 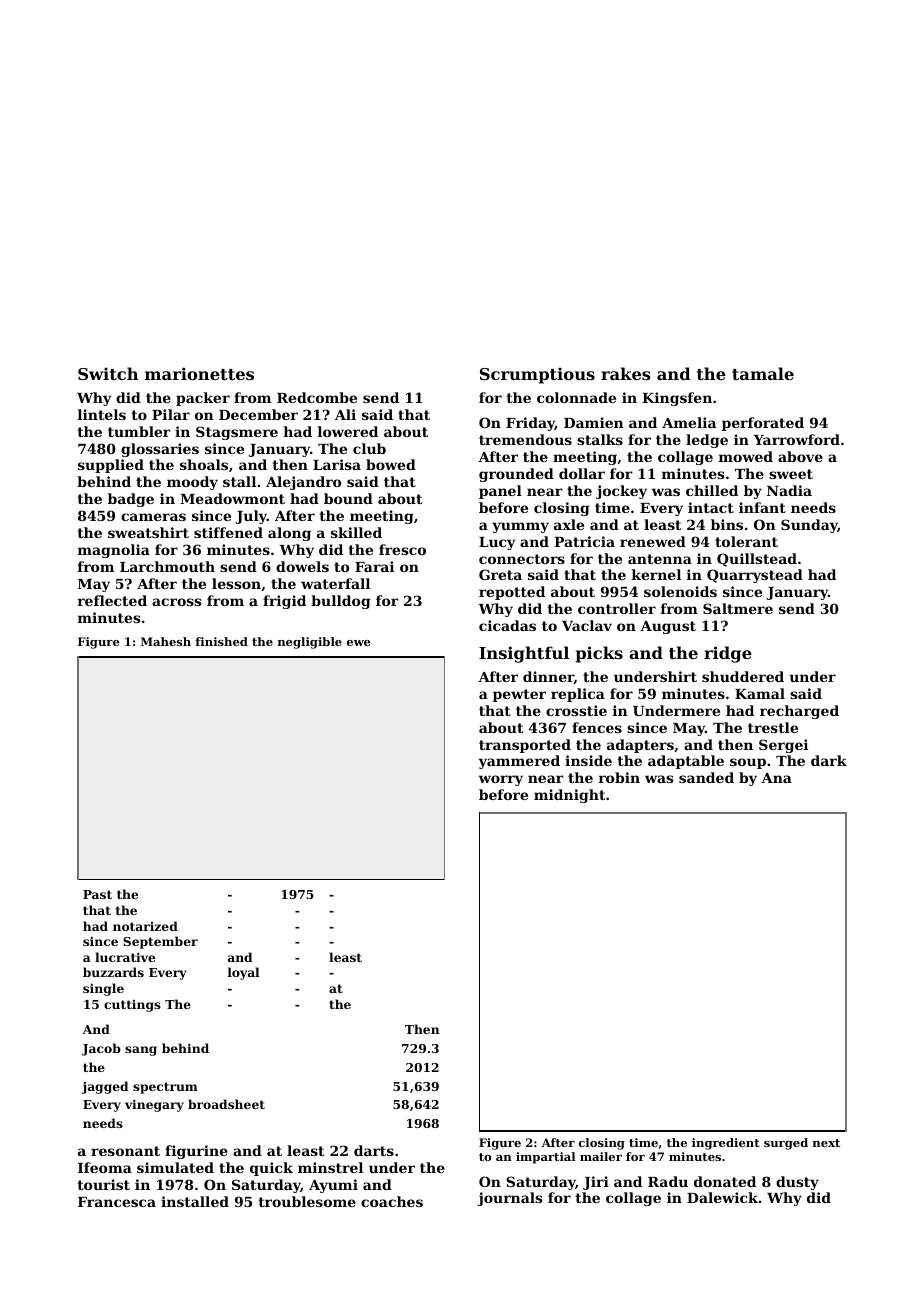 What do you see at coordinates (307, 1201) in the screenshot?
I see `troublesome` at bounding box center [307, 1201].
